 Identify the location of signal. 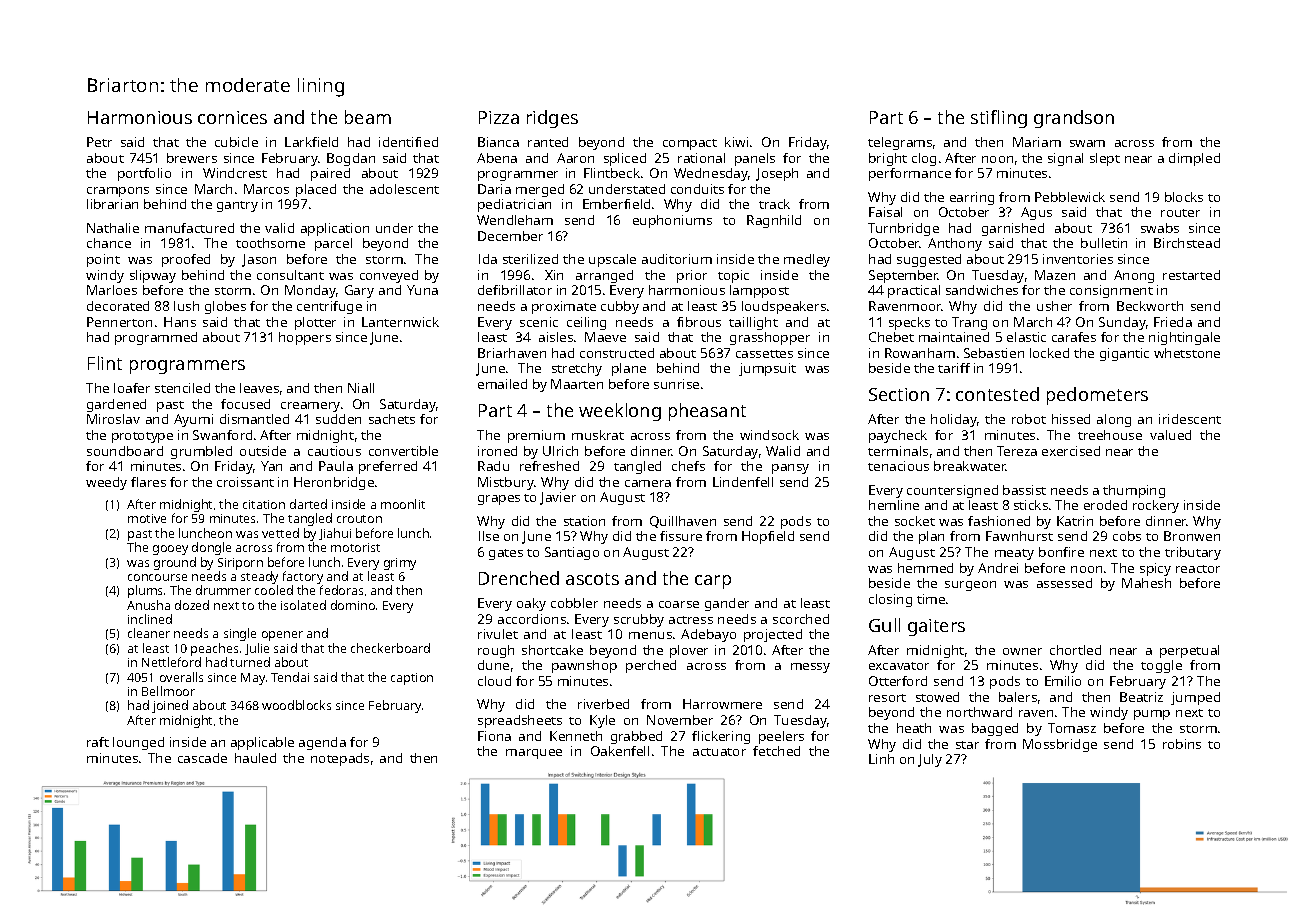
(1065, 159).
